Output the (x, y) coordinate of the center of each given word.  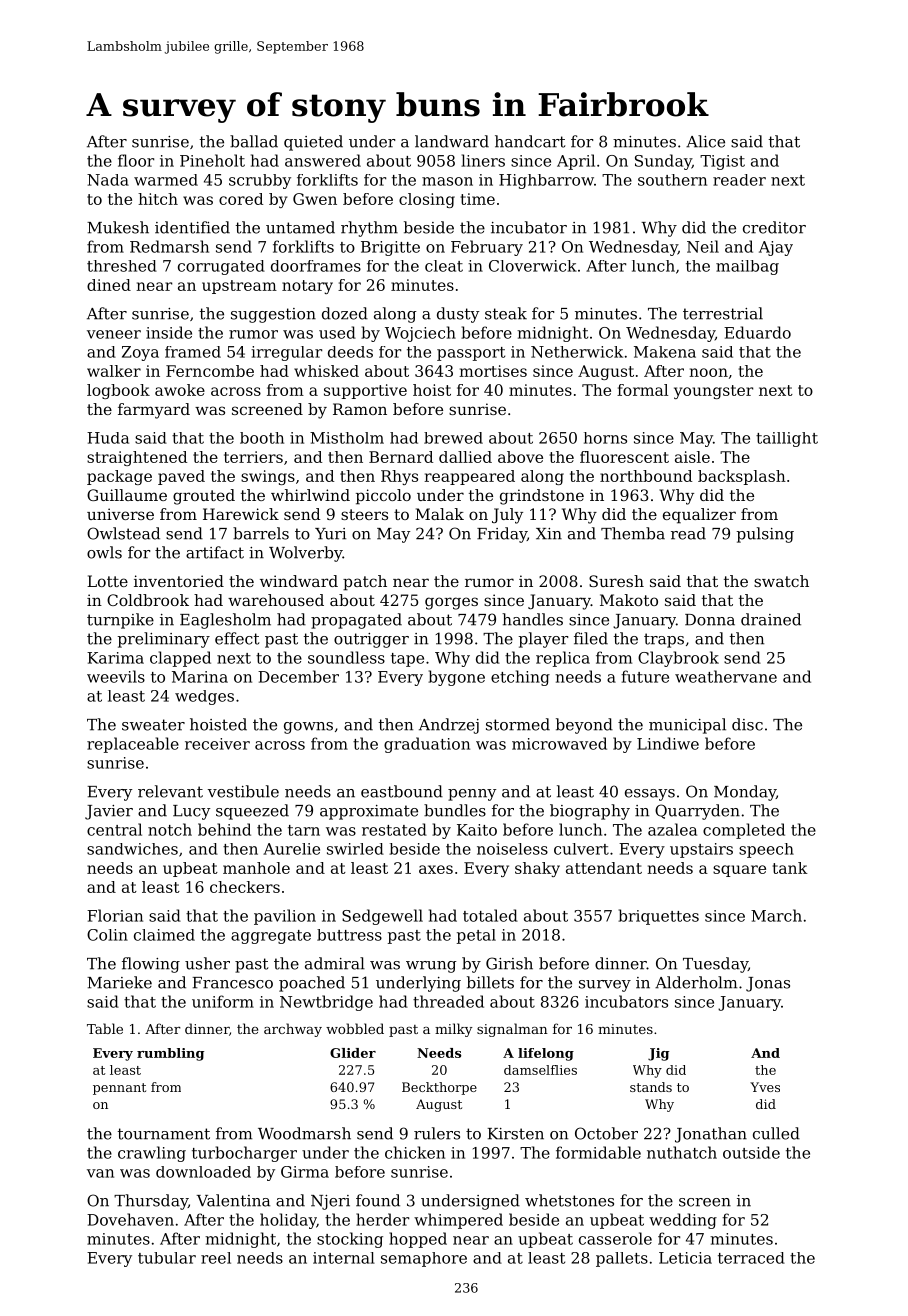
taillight (787, 439)
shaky (537, 869)
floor (136, 160)
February (487, 248)
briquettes (658, 917)
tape (407, 660)
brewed (453, 438)
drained (771, 619)
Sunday (663, 162)
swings (268, 477)
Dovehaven (130, 1219)
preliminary (164, 640)
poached (312, 984)
